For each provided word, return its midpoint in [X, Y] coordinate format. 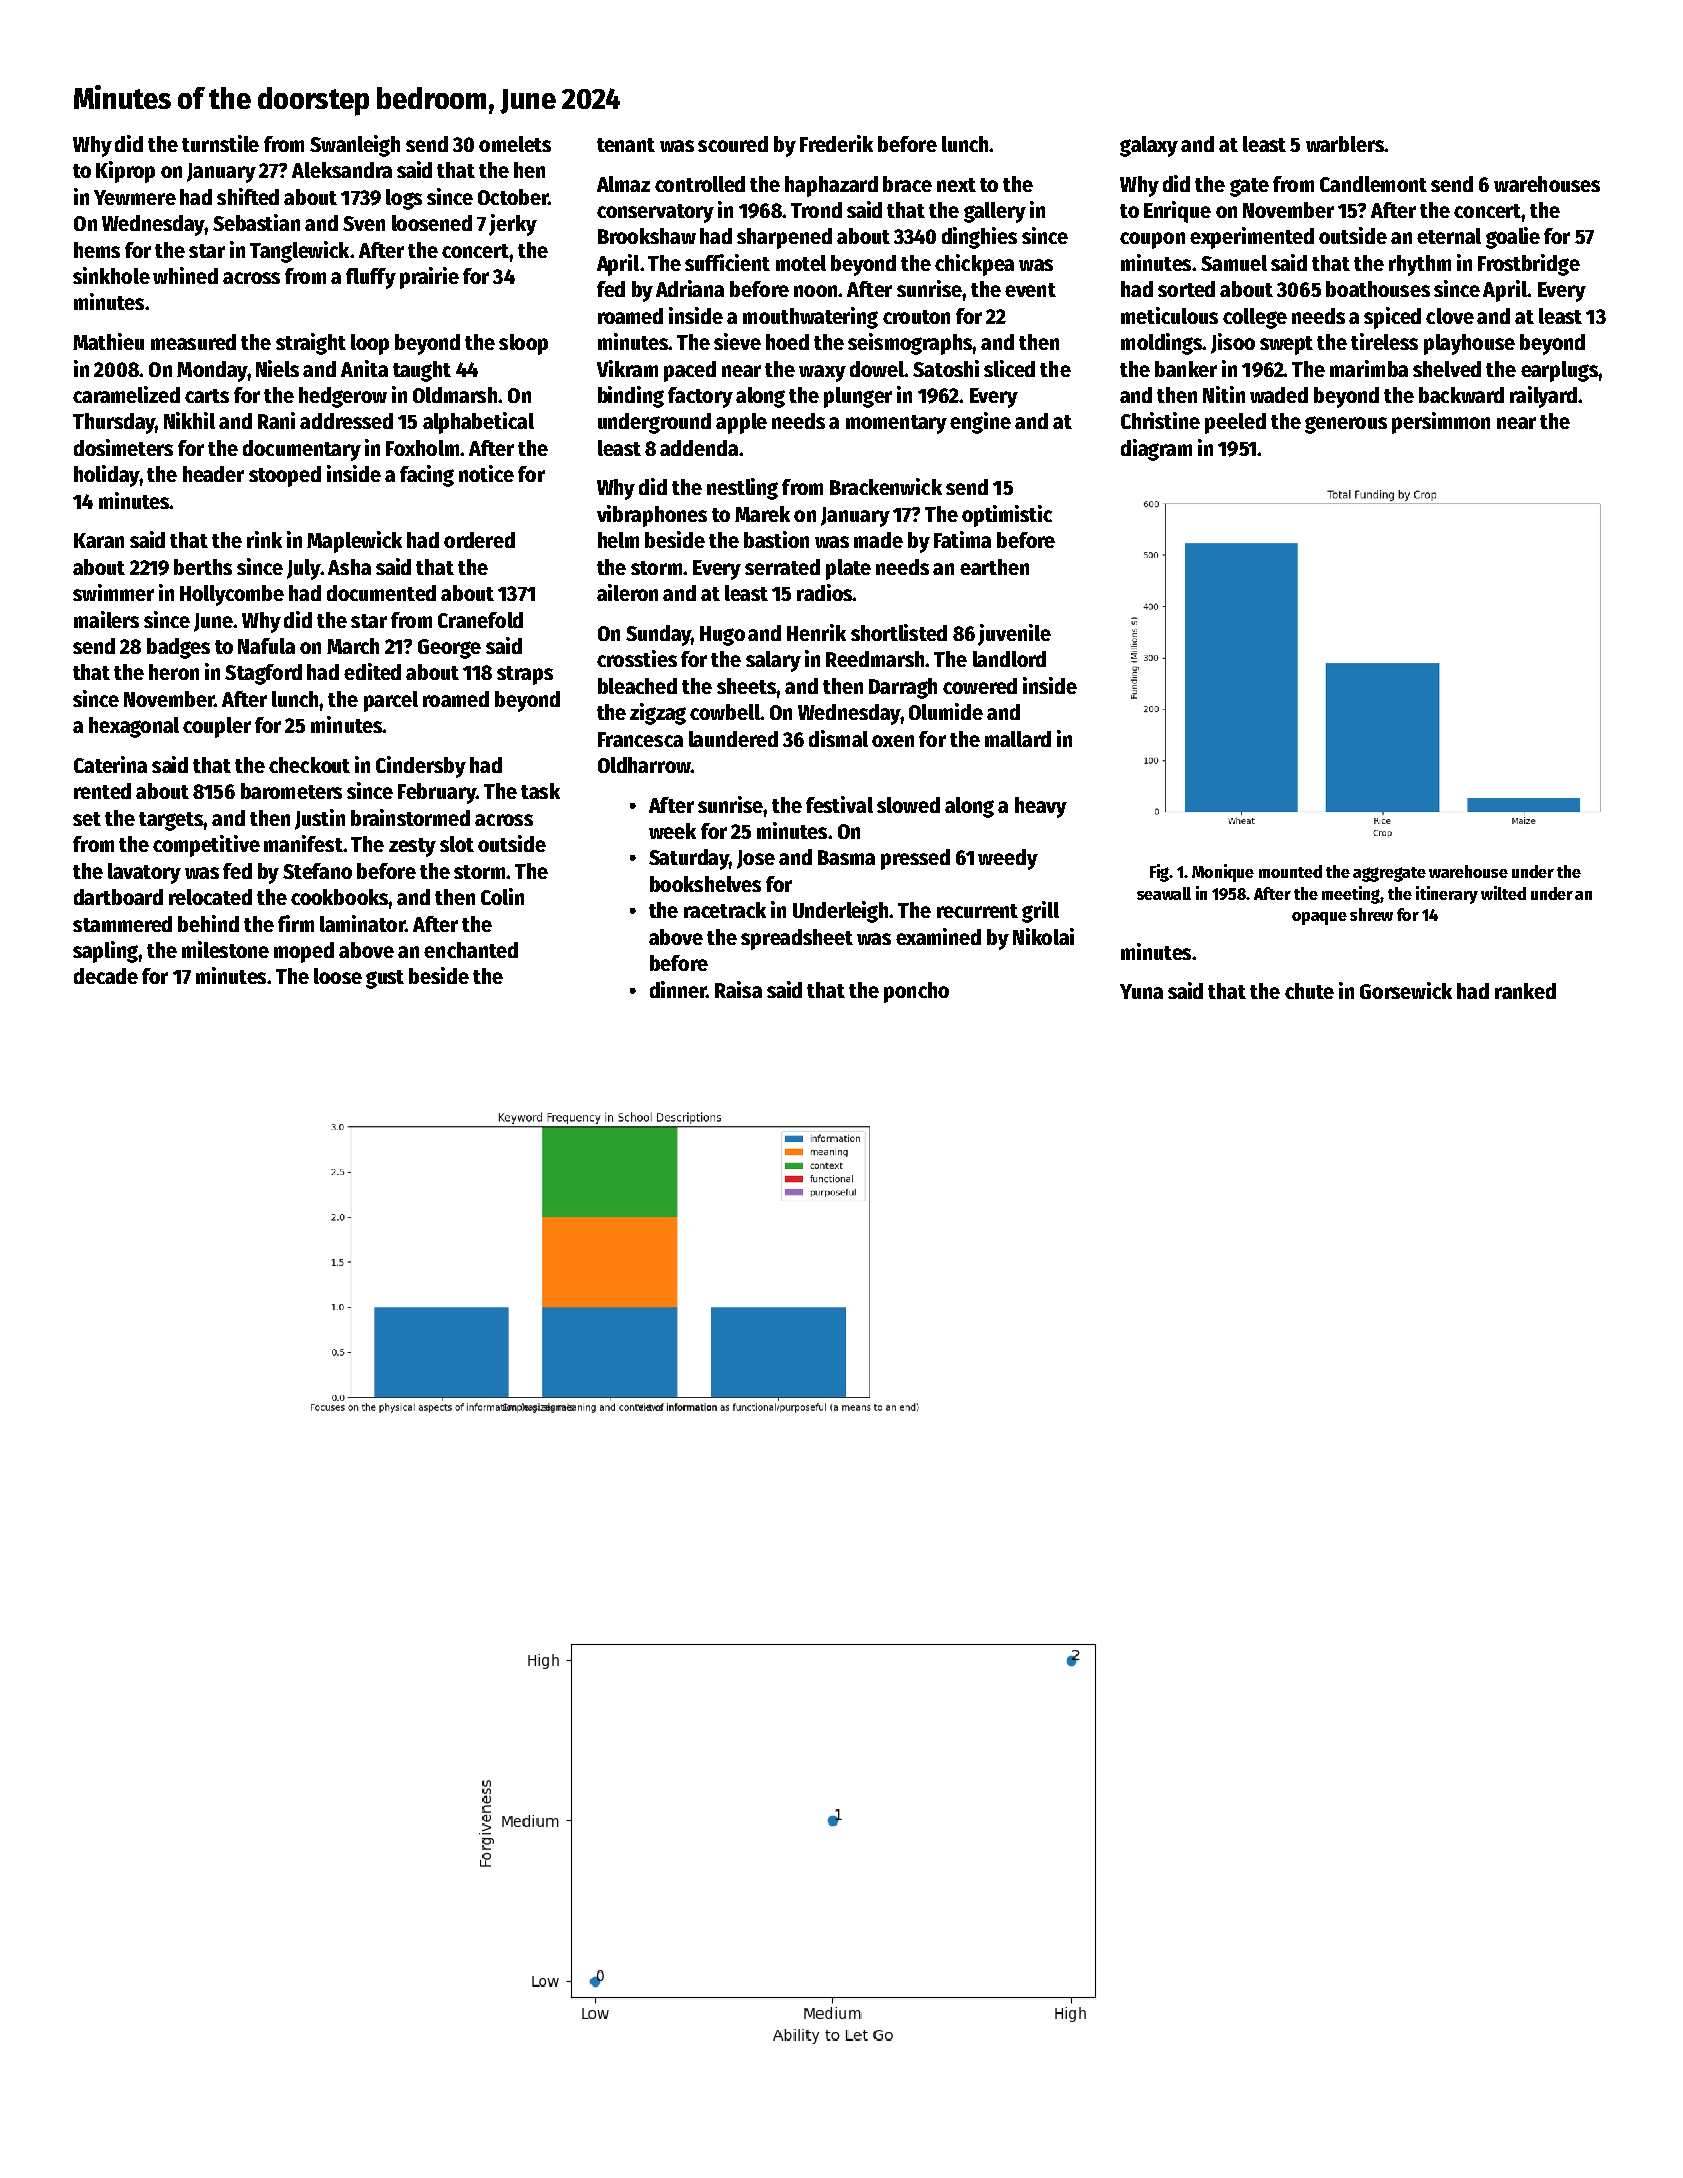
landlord [1009, 659]
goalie [1513, 238]
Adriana [690, 288]
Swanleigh [355, 146]
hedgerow [343, 397]
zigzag [658, 714]
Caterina [110, 764]
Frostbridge [1529, 265]
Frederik [836, 143]
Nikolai [1043, 936]
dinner [678, 989]
